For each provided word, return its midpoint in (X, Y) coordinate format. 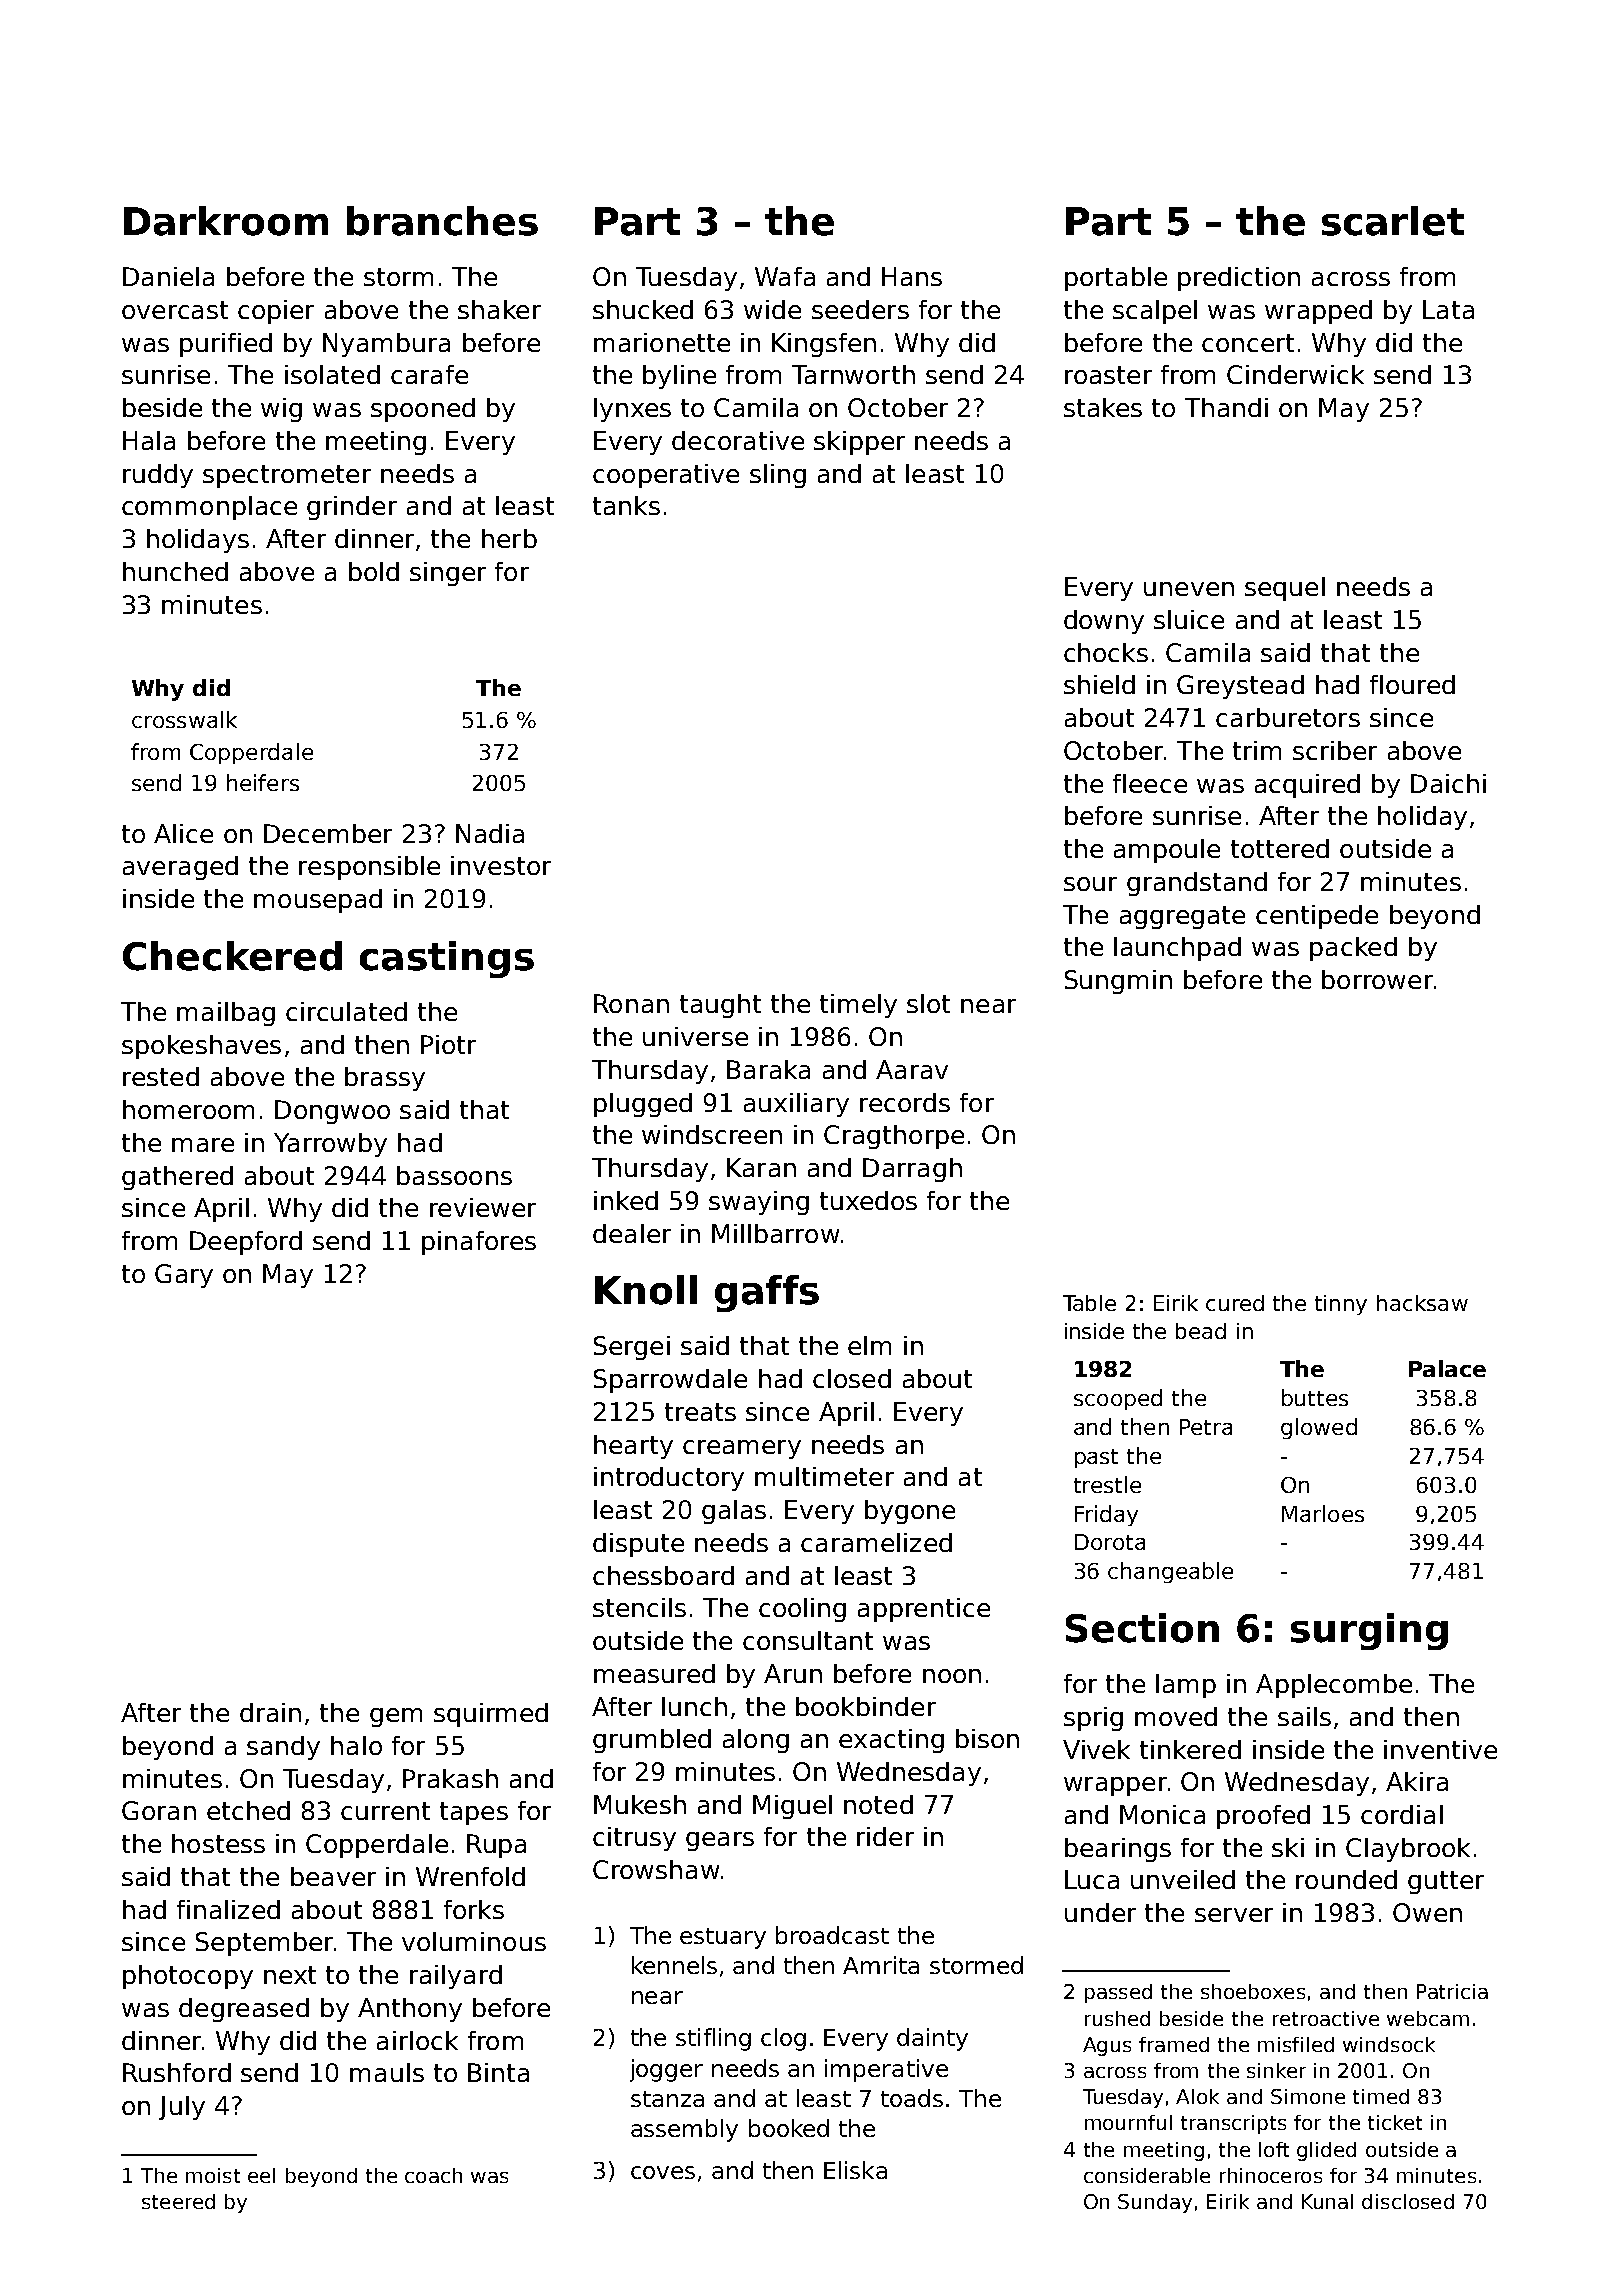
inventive (1440, 1749)
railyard (456, 1977)
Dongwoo (332, 1112)
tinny (1341, 1305)
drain (270, 1712)
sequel (1285, 589)
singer (448, 574)
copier (276, 312)
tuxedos (868, 1200)
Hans (912, 276)
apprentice (924, 1610)
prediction (1239, 279)
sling (778, 476)
